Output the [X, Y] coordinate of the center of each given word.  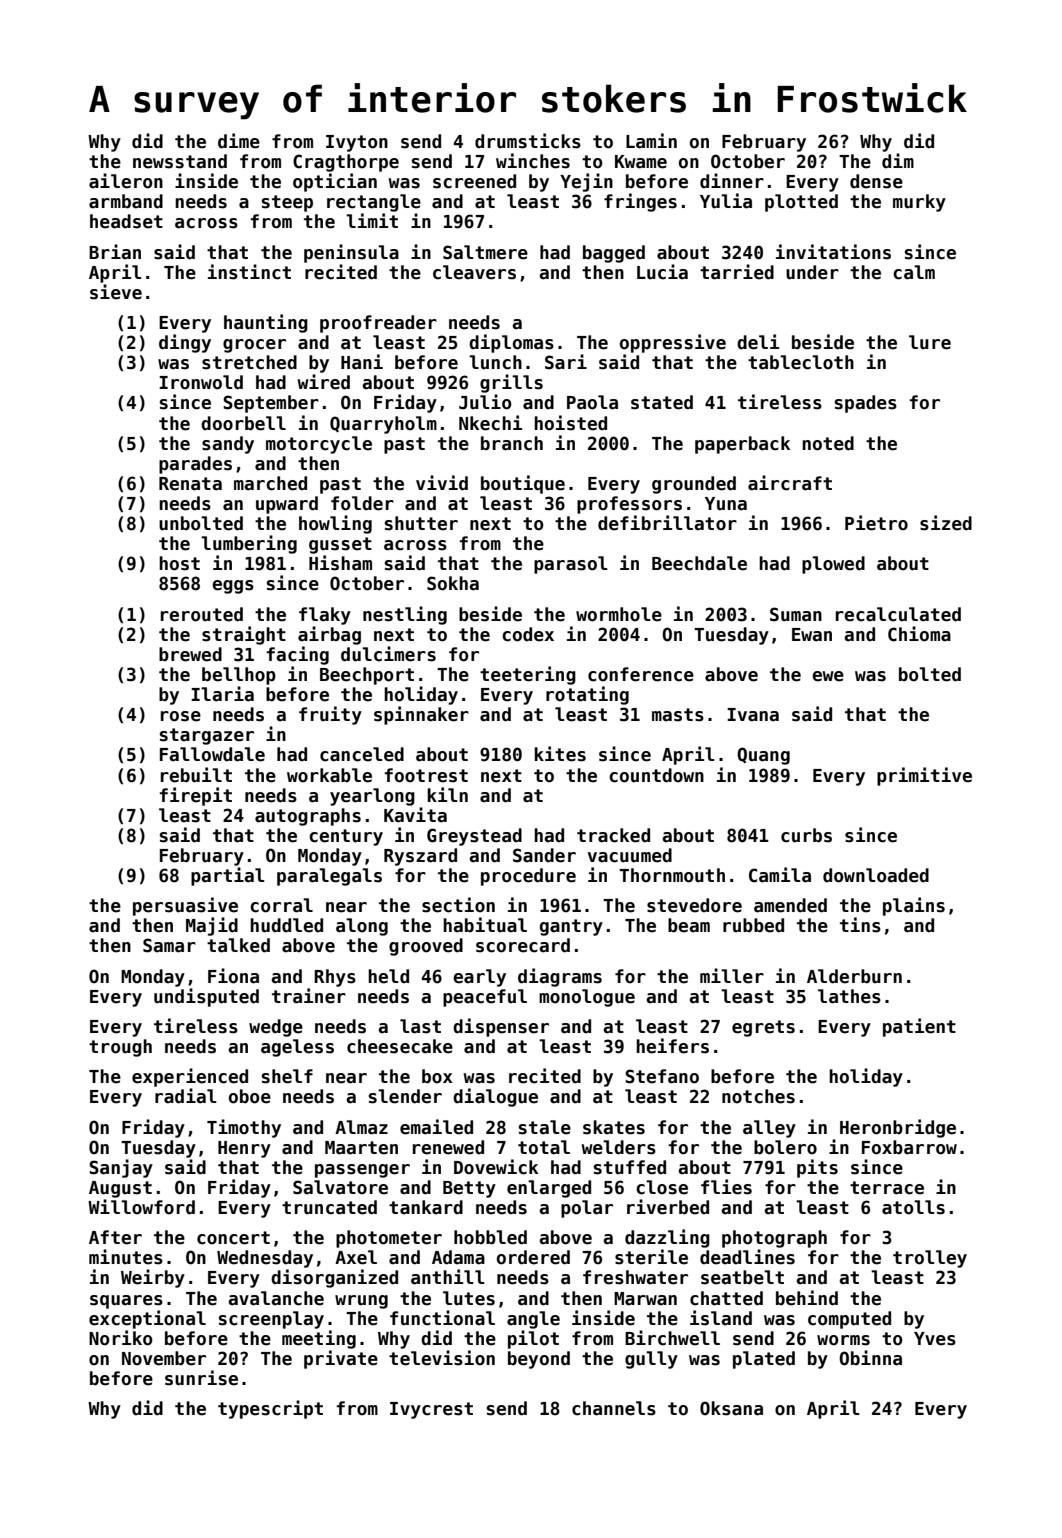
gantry [571, 927]
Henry [244, 1149]
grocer [254, 346]
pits [817, 1168]
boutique [523, 484]
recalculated [898, 614]
